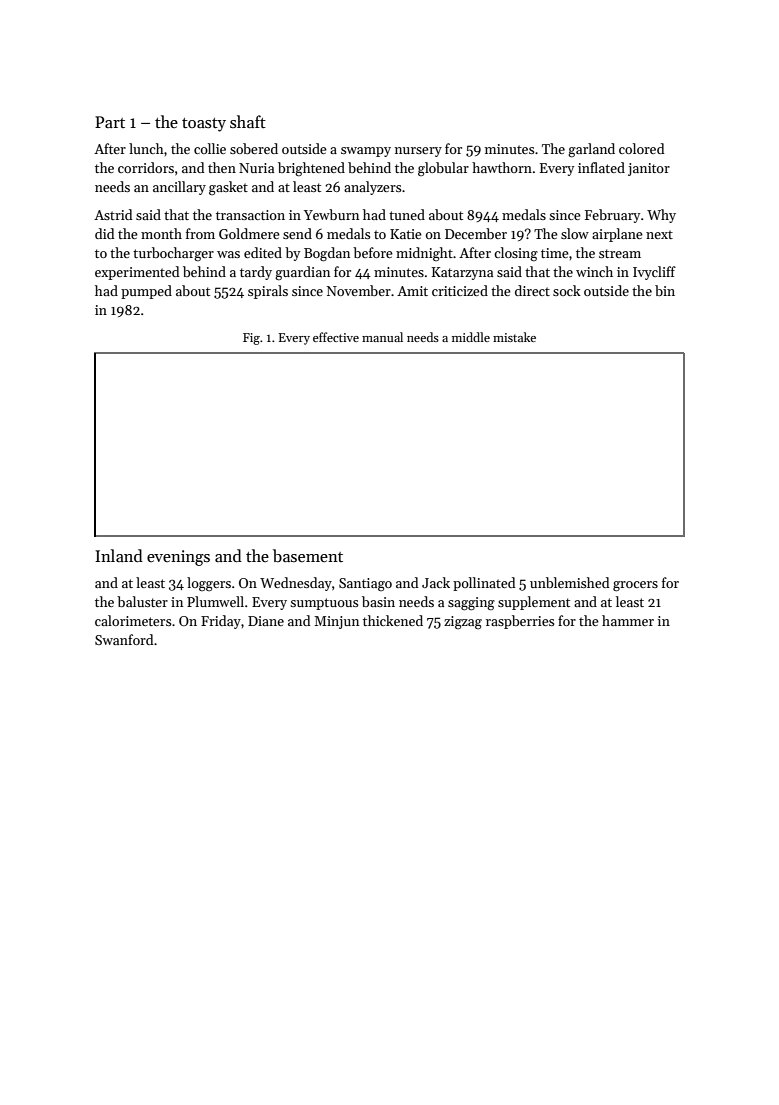 This screenshot has height=1105, width=779. What do you see at coordinates (407, 214) in the screenshot?
I see `tuned` at bounding box center [407, 214].
